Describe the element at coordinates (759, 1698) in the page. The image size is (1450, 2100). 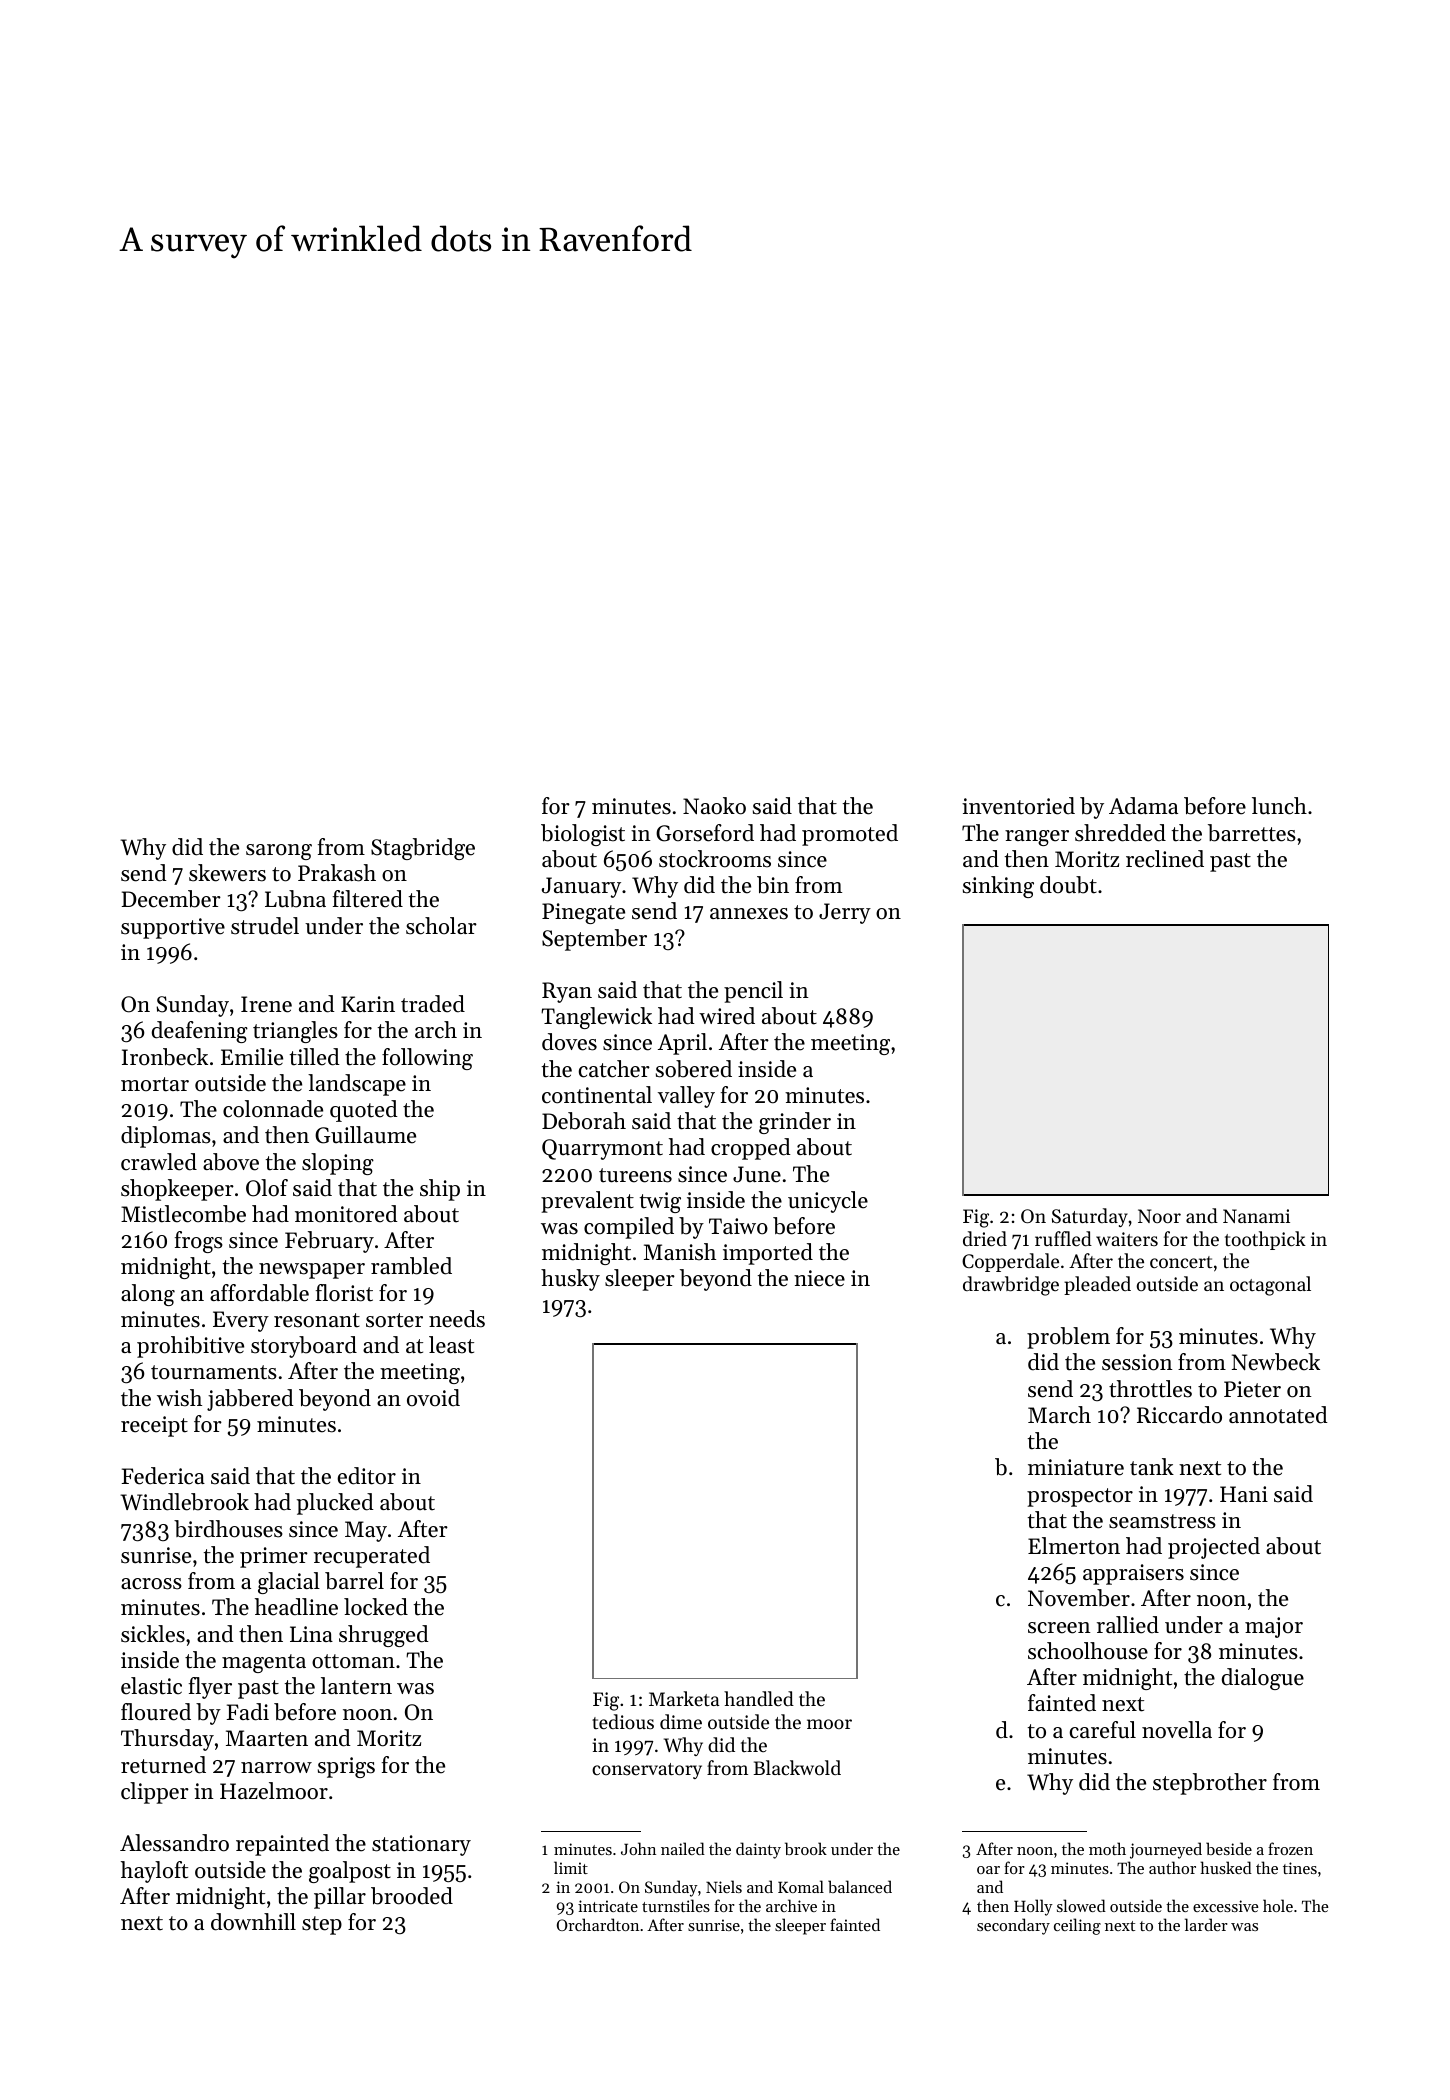
I see `handled` at that location.
